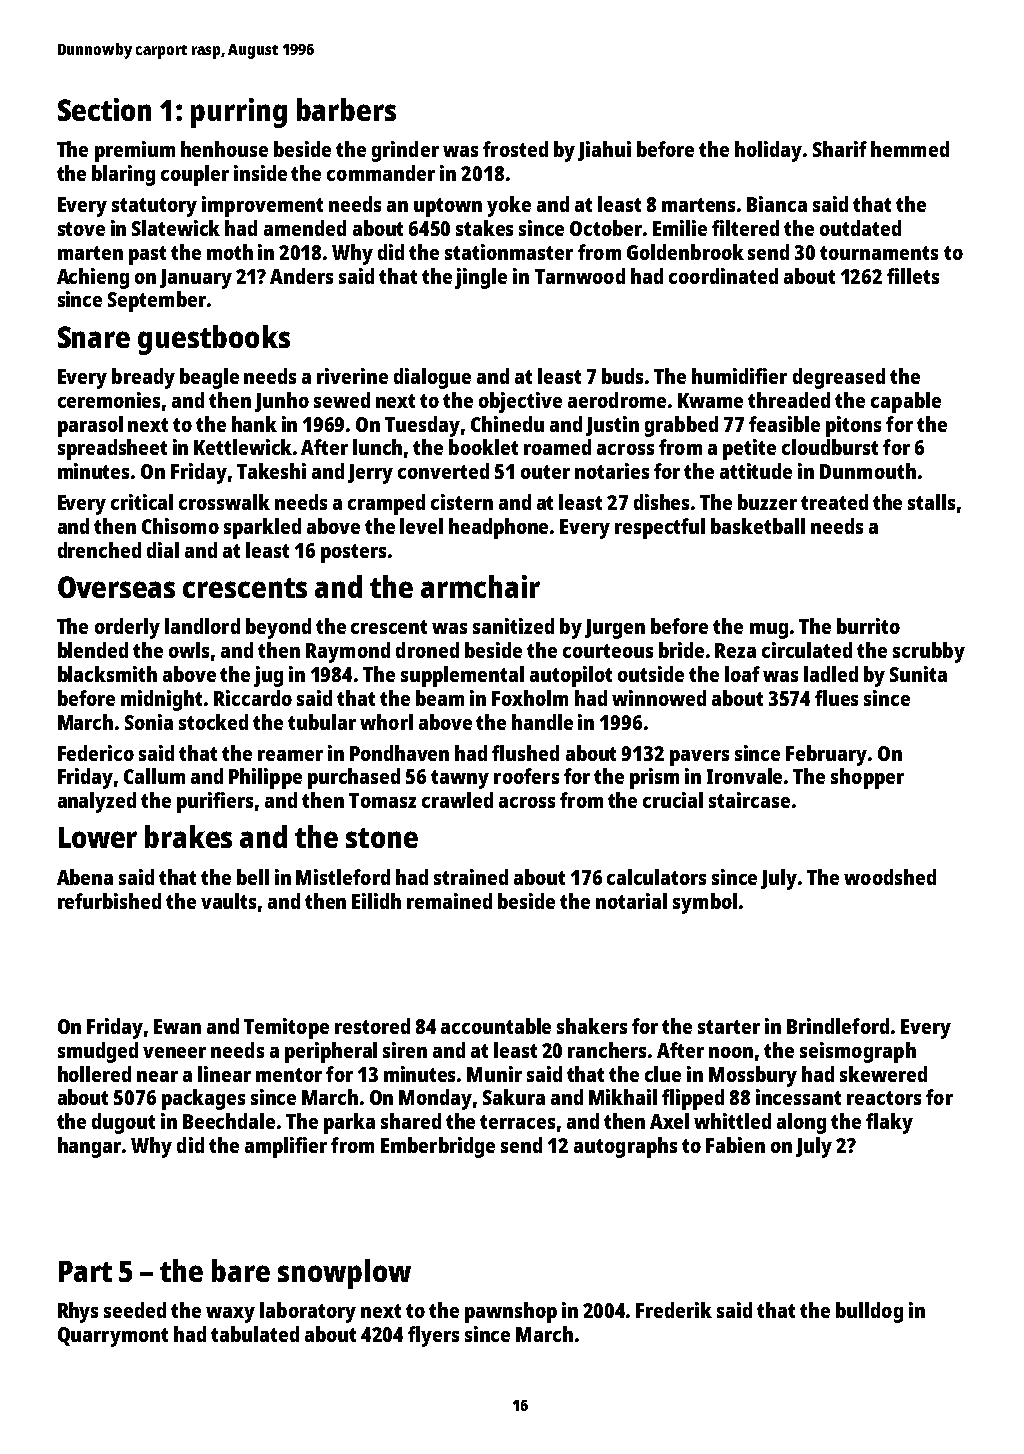 This image has width=1024, height=1454. I want to click on Sharif, so click(840, 149).
